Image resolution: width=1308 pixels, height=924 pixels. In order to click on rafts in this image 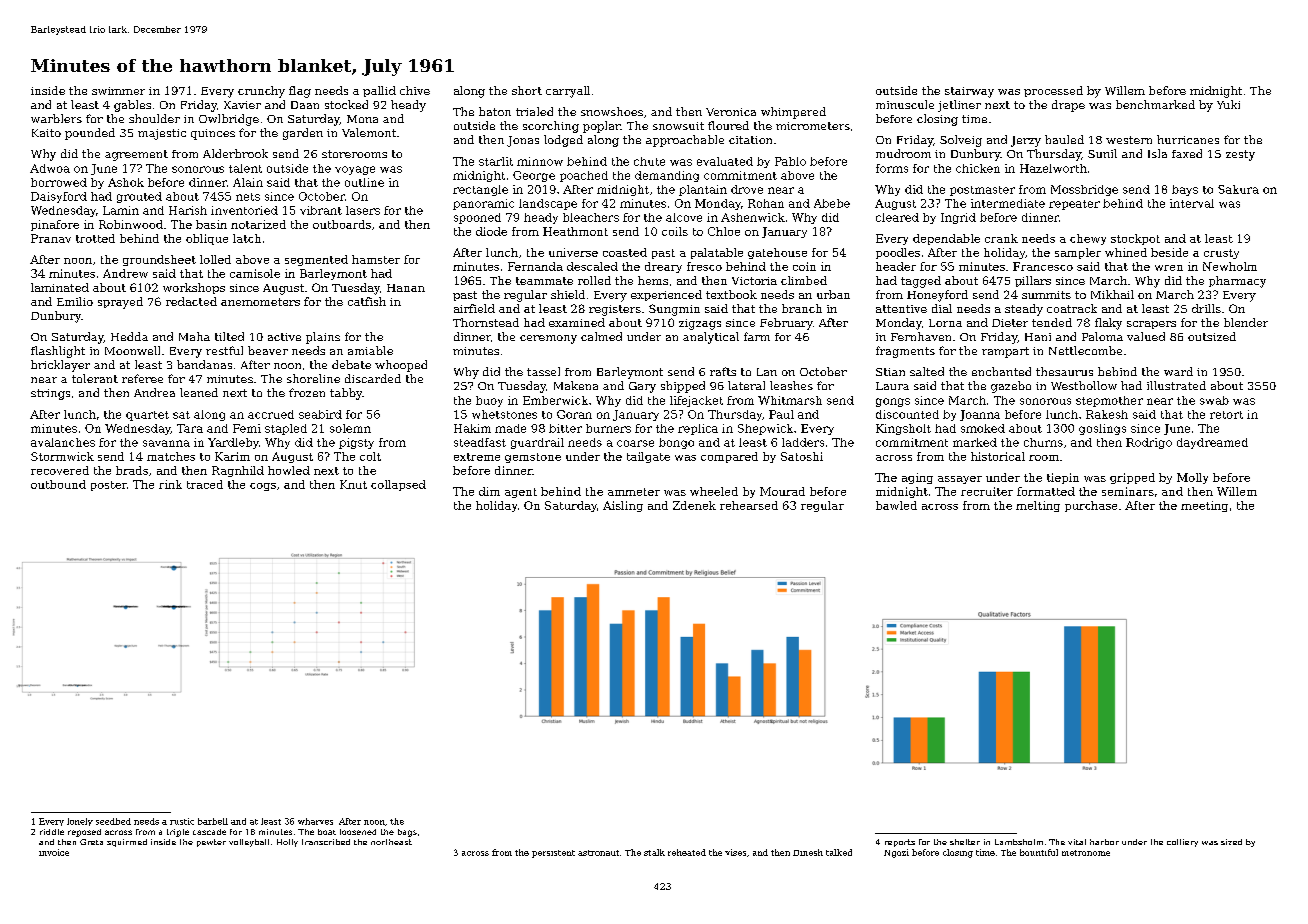, I will do `click(723, 371)`.
